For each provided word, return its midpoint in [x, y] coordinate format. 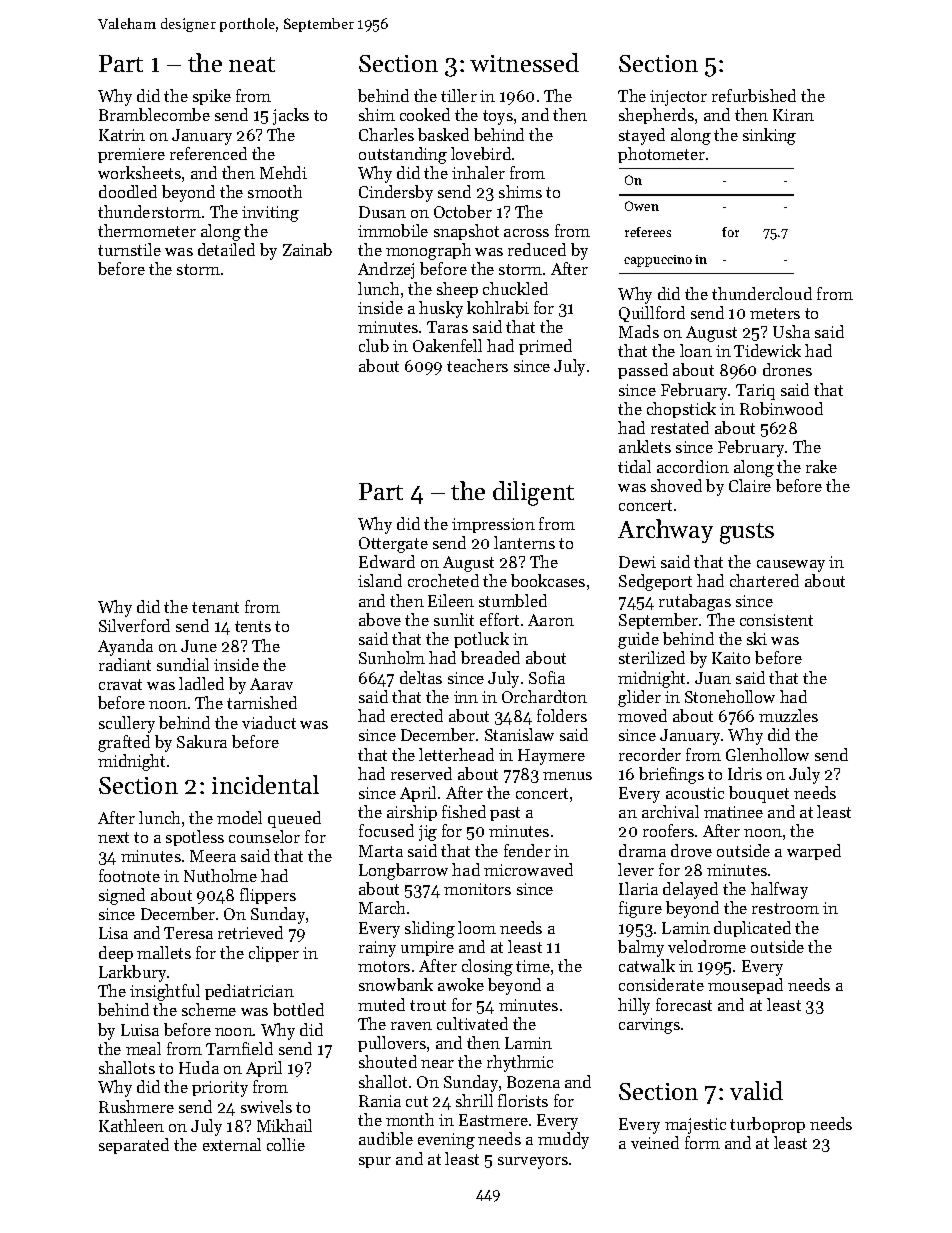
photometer [661, 155]
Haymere [551, 757]
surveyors [533, 1163]
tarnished [262, 702]
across [526, 233]
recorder [650, 754]
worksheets [139, 172]
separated [134, 1146]
